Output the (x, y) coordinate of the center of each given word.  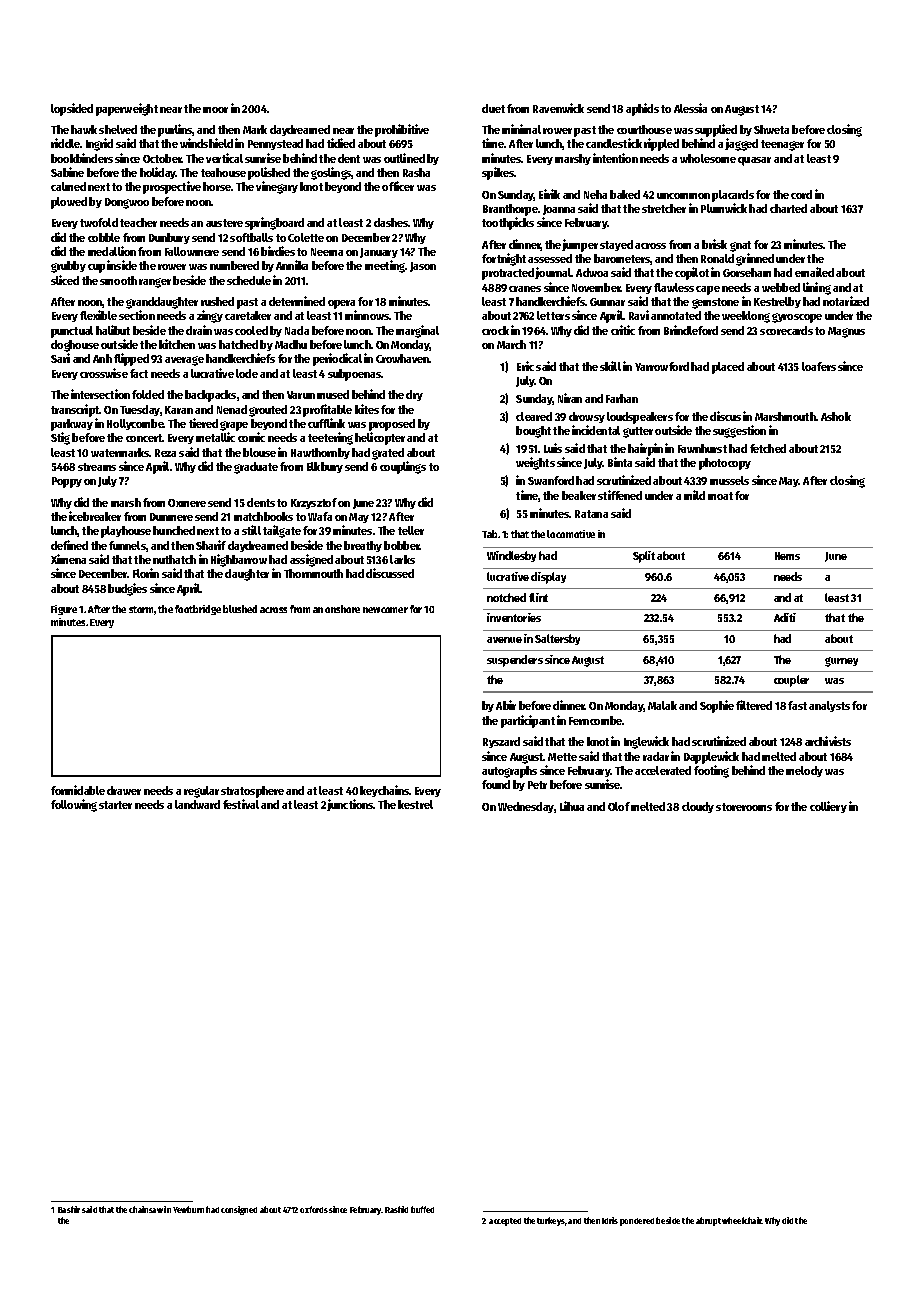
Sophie (717, 706)
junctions (350, 805)
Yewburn (188, 1209)
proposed (392, 425)
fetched (768, 448)
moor (215, 110)
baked (625, 194)
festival (241, 804)
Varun (301, 395)
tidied (341, 143)
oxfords (314, 1209)
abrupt (708, 1221)
